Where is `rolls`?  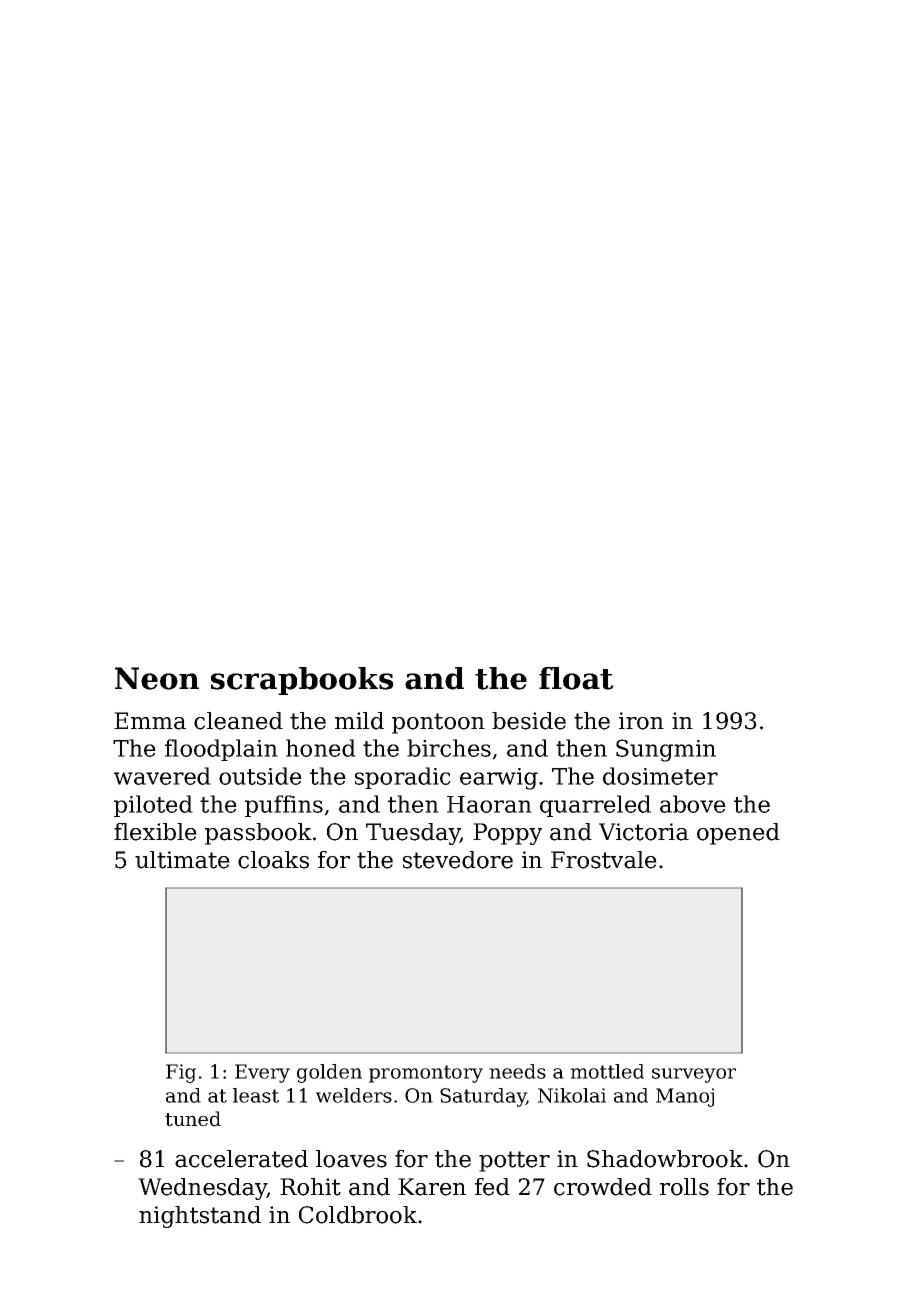
rolls is located at coordinates (684, 1187).
